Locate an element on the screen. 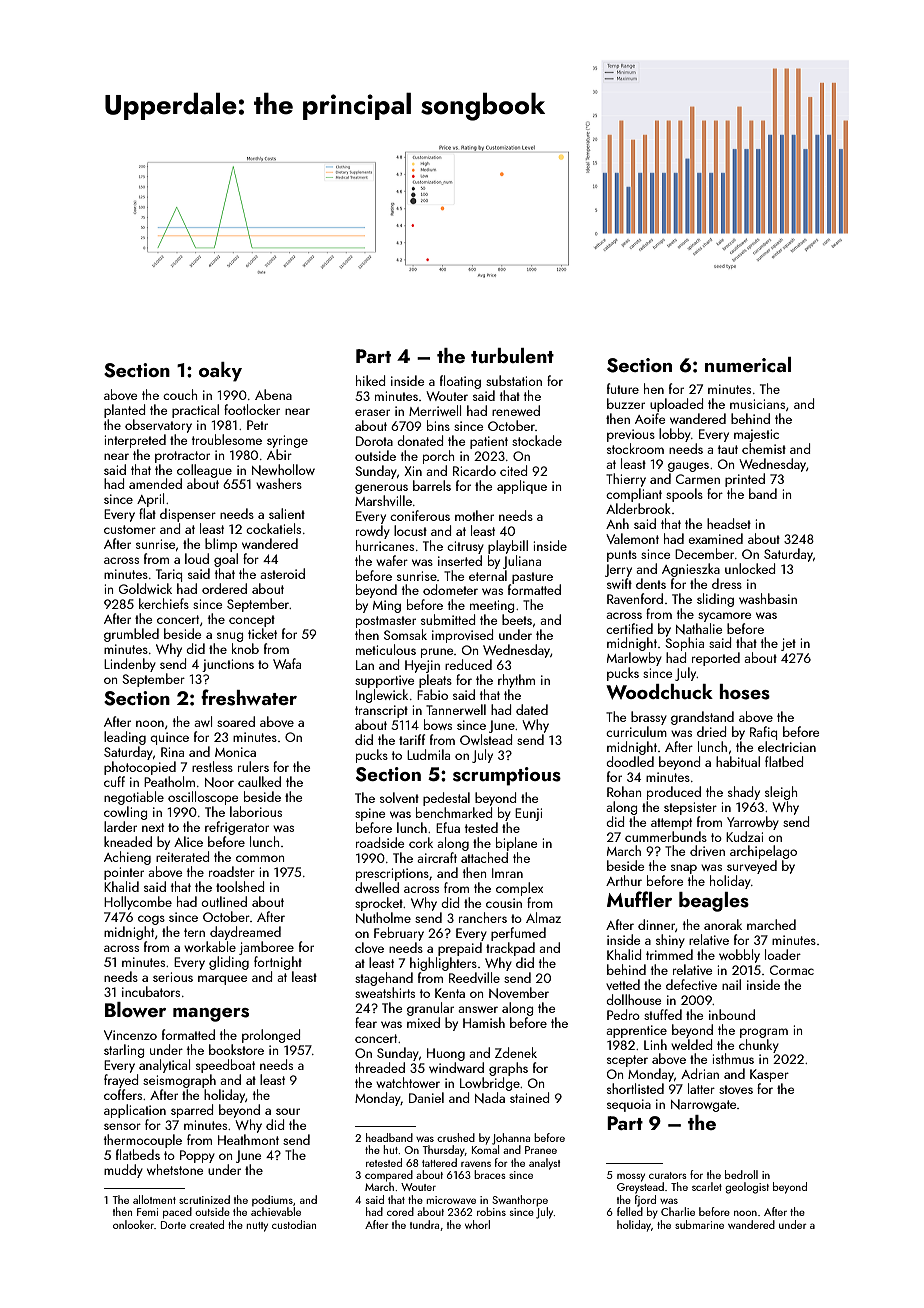  Newhollow is located at coordinates (283, 469).
